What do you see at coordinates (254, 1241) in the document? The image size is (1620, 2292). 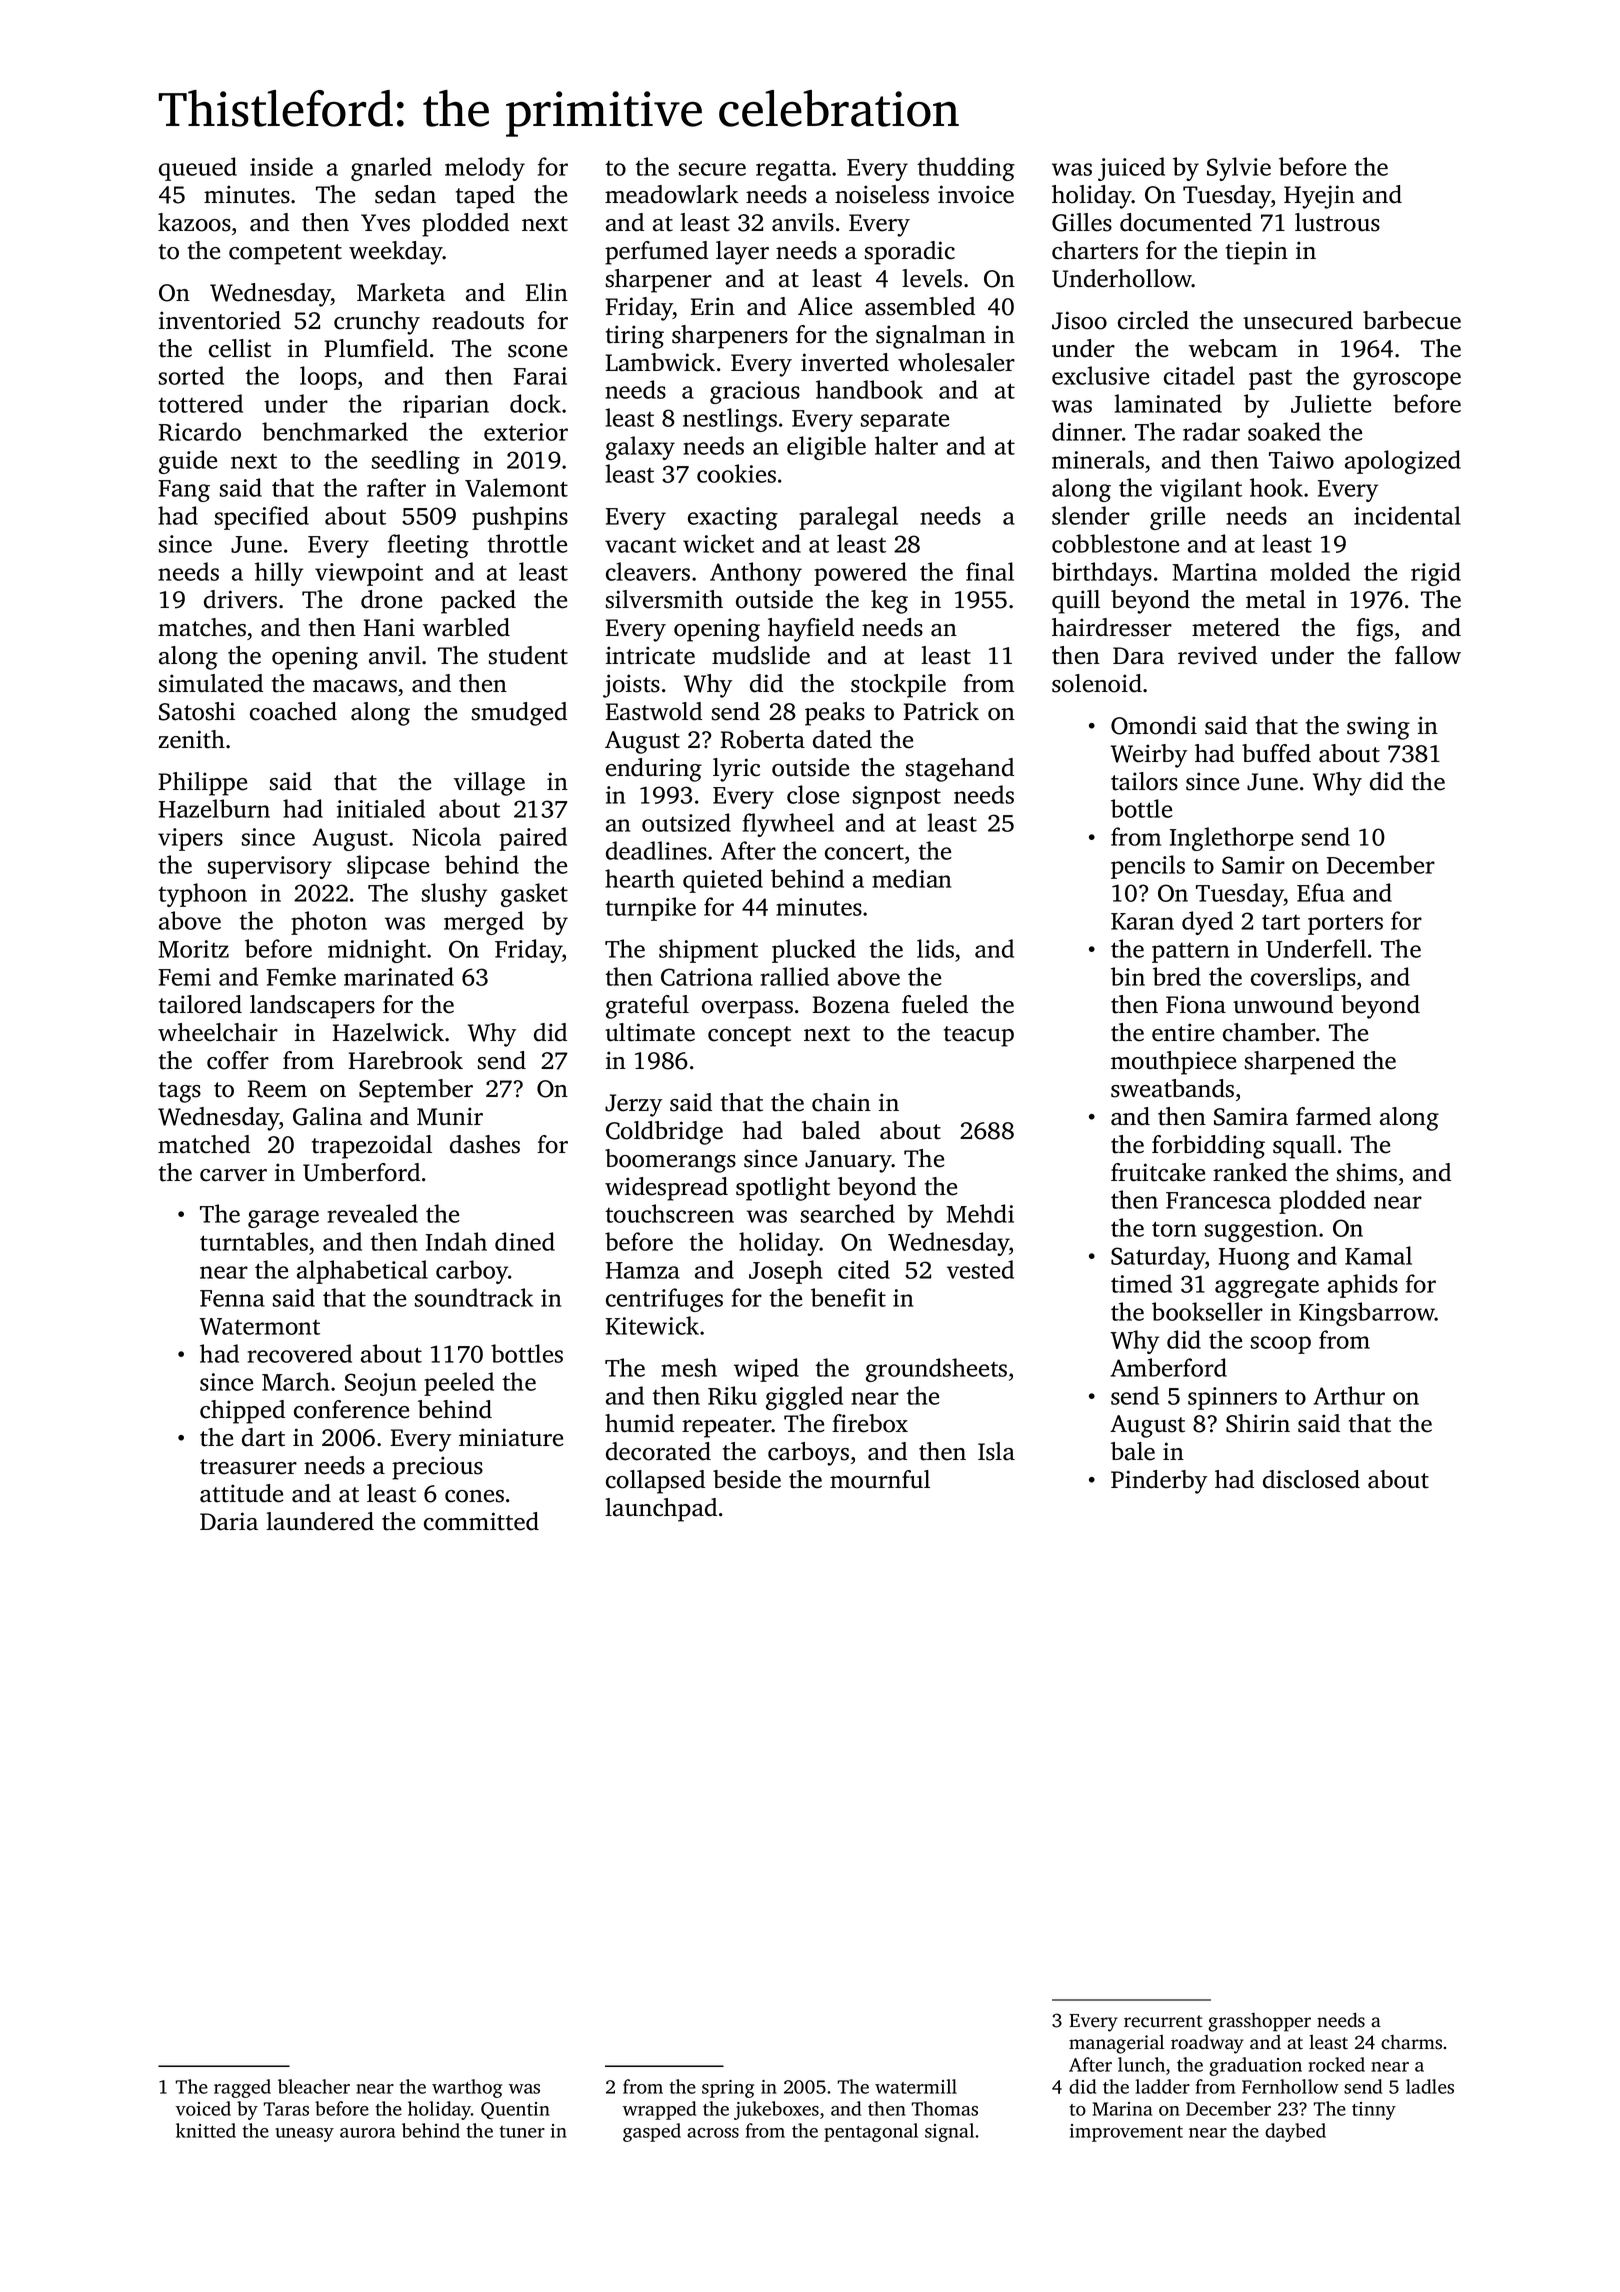 I see `turntables` at bounding box center [254, 1241].
